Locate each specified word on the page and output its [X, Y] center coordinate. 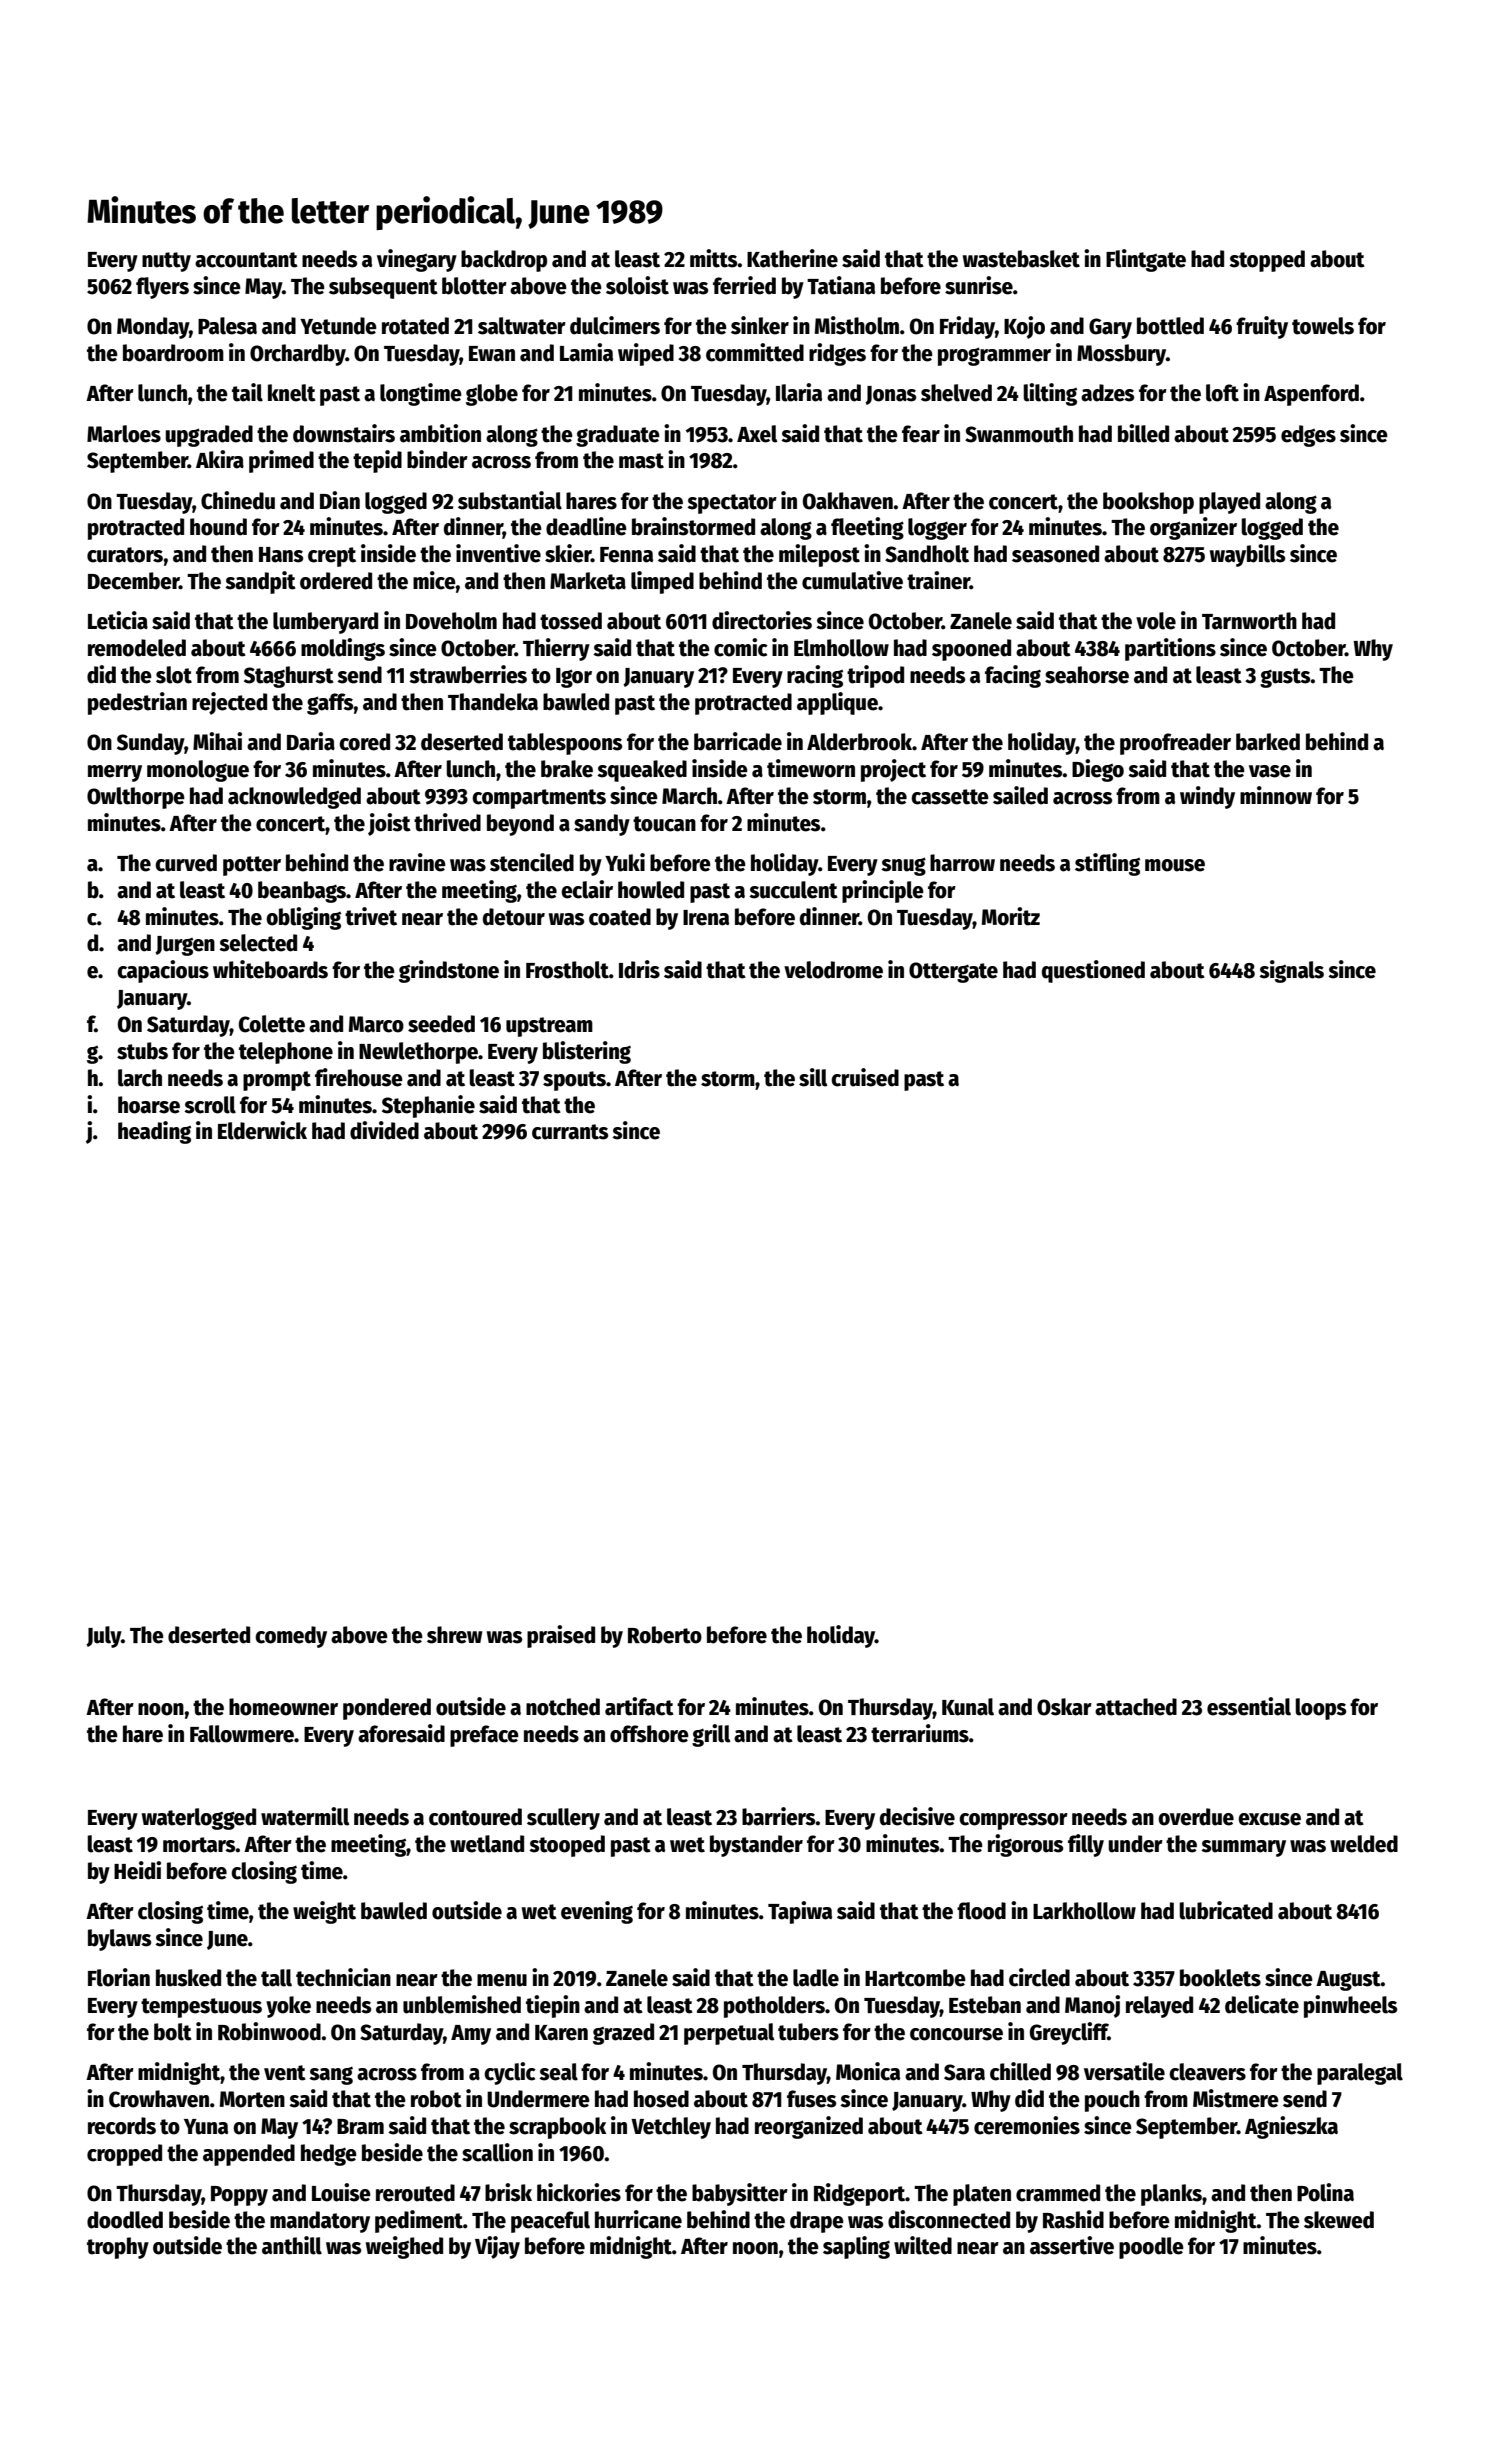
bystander [756, 1846]
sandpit [260, 582]
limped [662, 582]
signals [1291, 971]
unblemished [462, 2004]
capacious [163, 971]
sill [813, 1077]
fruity [1262, 327]
